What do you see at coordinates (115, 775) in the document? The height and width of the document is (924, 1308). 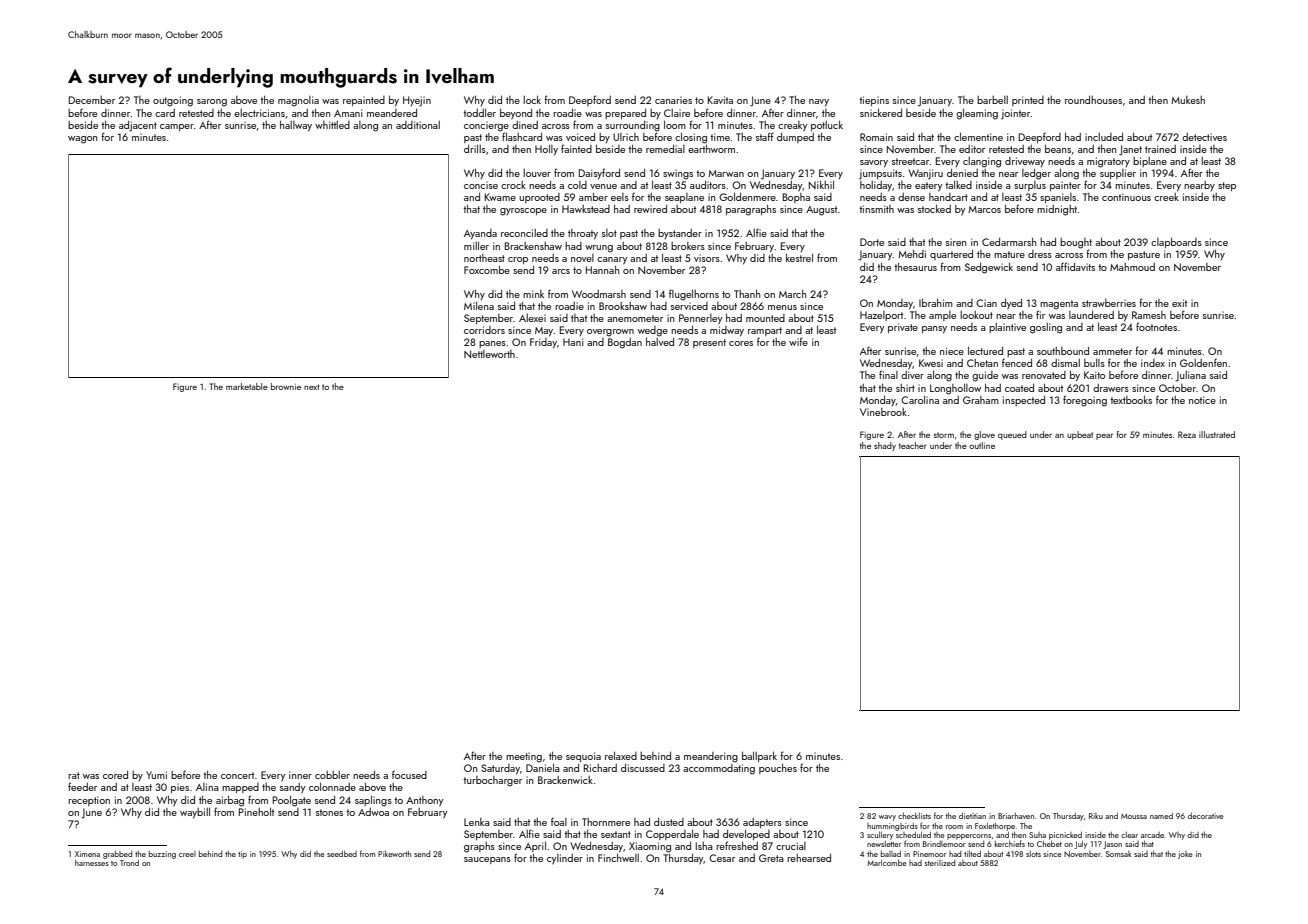 I see `cored` at bounding box center [115, 775].
